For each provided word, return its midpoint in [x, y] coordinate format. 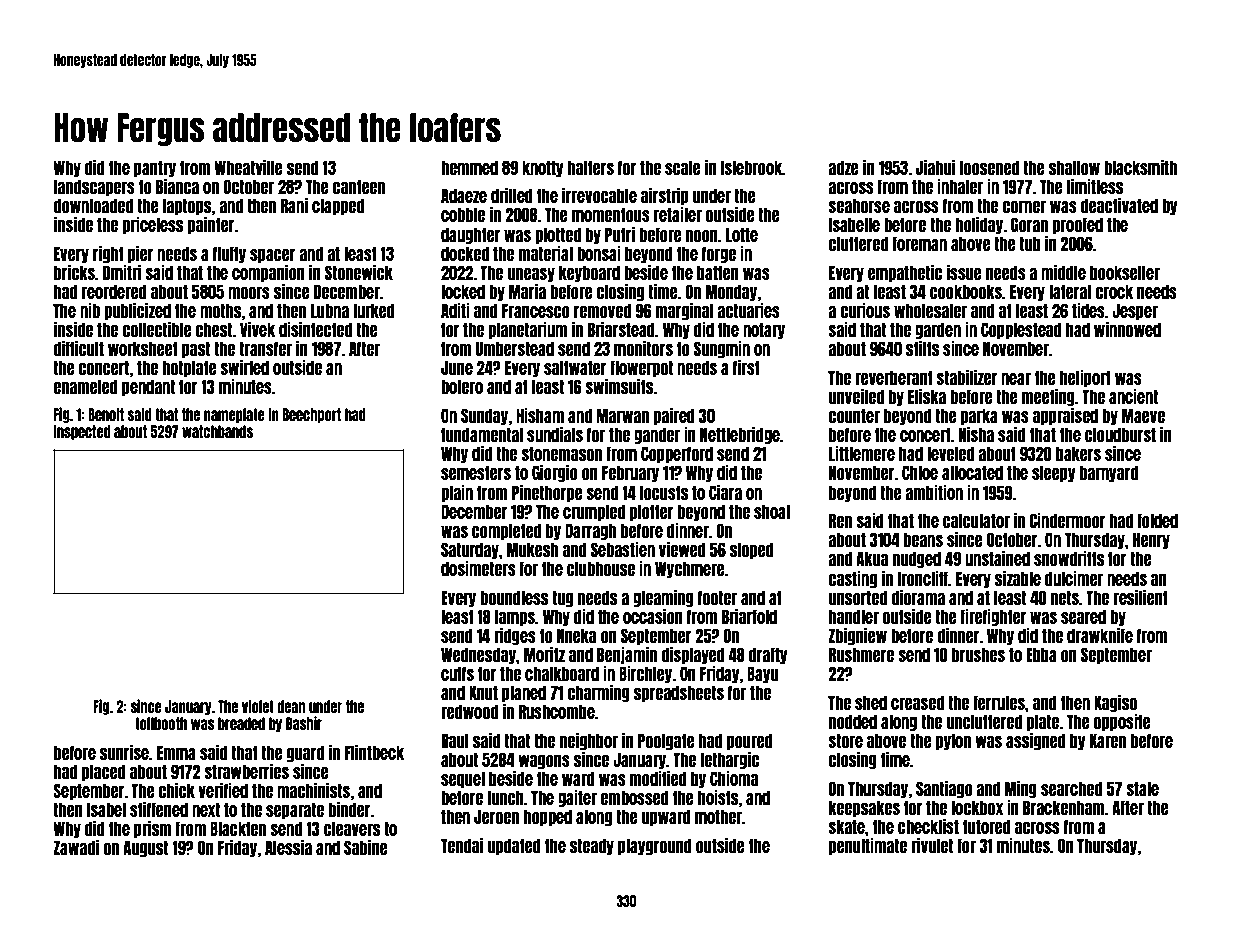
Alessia [288, 847]
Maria [527, 291]
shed [871, 702]
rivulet [932, 845]
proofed [1078, 225]
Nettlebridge [740, 435]
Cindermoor [1067, 520]
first [746, 367]
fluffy [229, 254]
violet [258, 706]
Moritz [544, 654]
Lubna [330, 310]
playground [655, 846]
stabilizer [967, 377]
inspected [82, 432]
